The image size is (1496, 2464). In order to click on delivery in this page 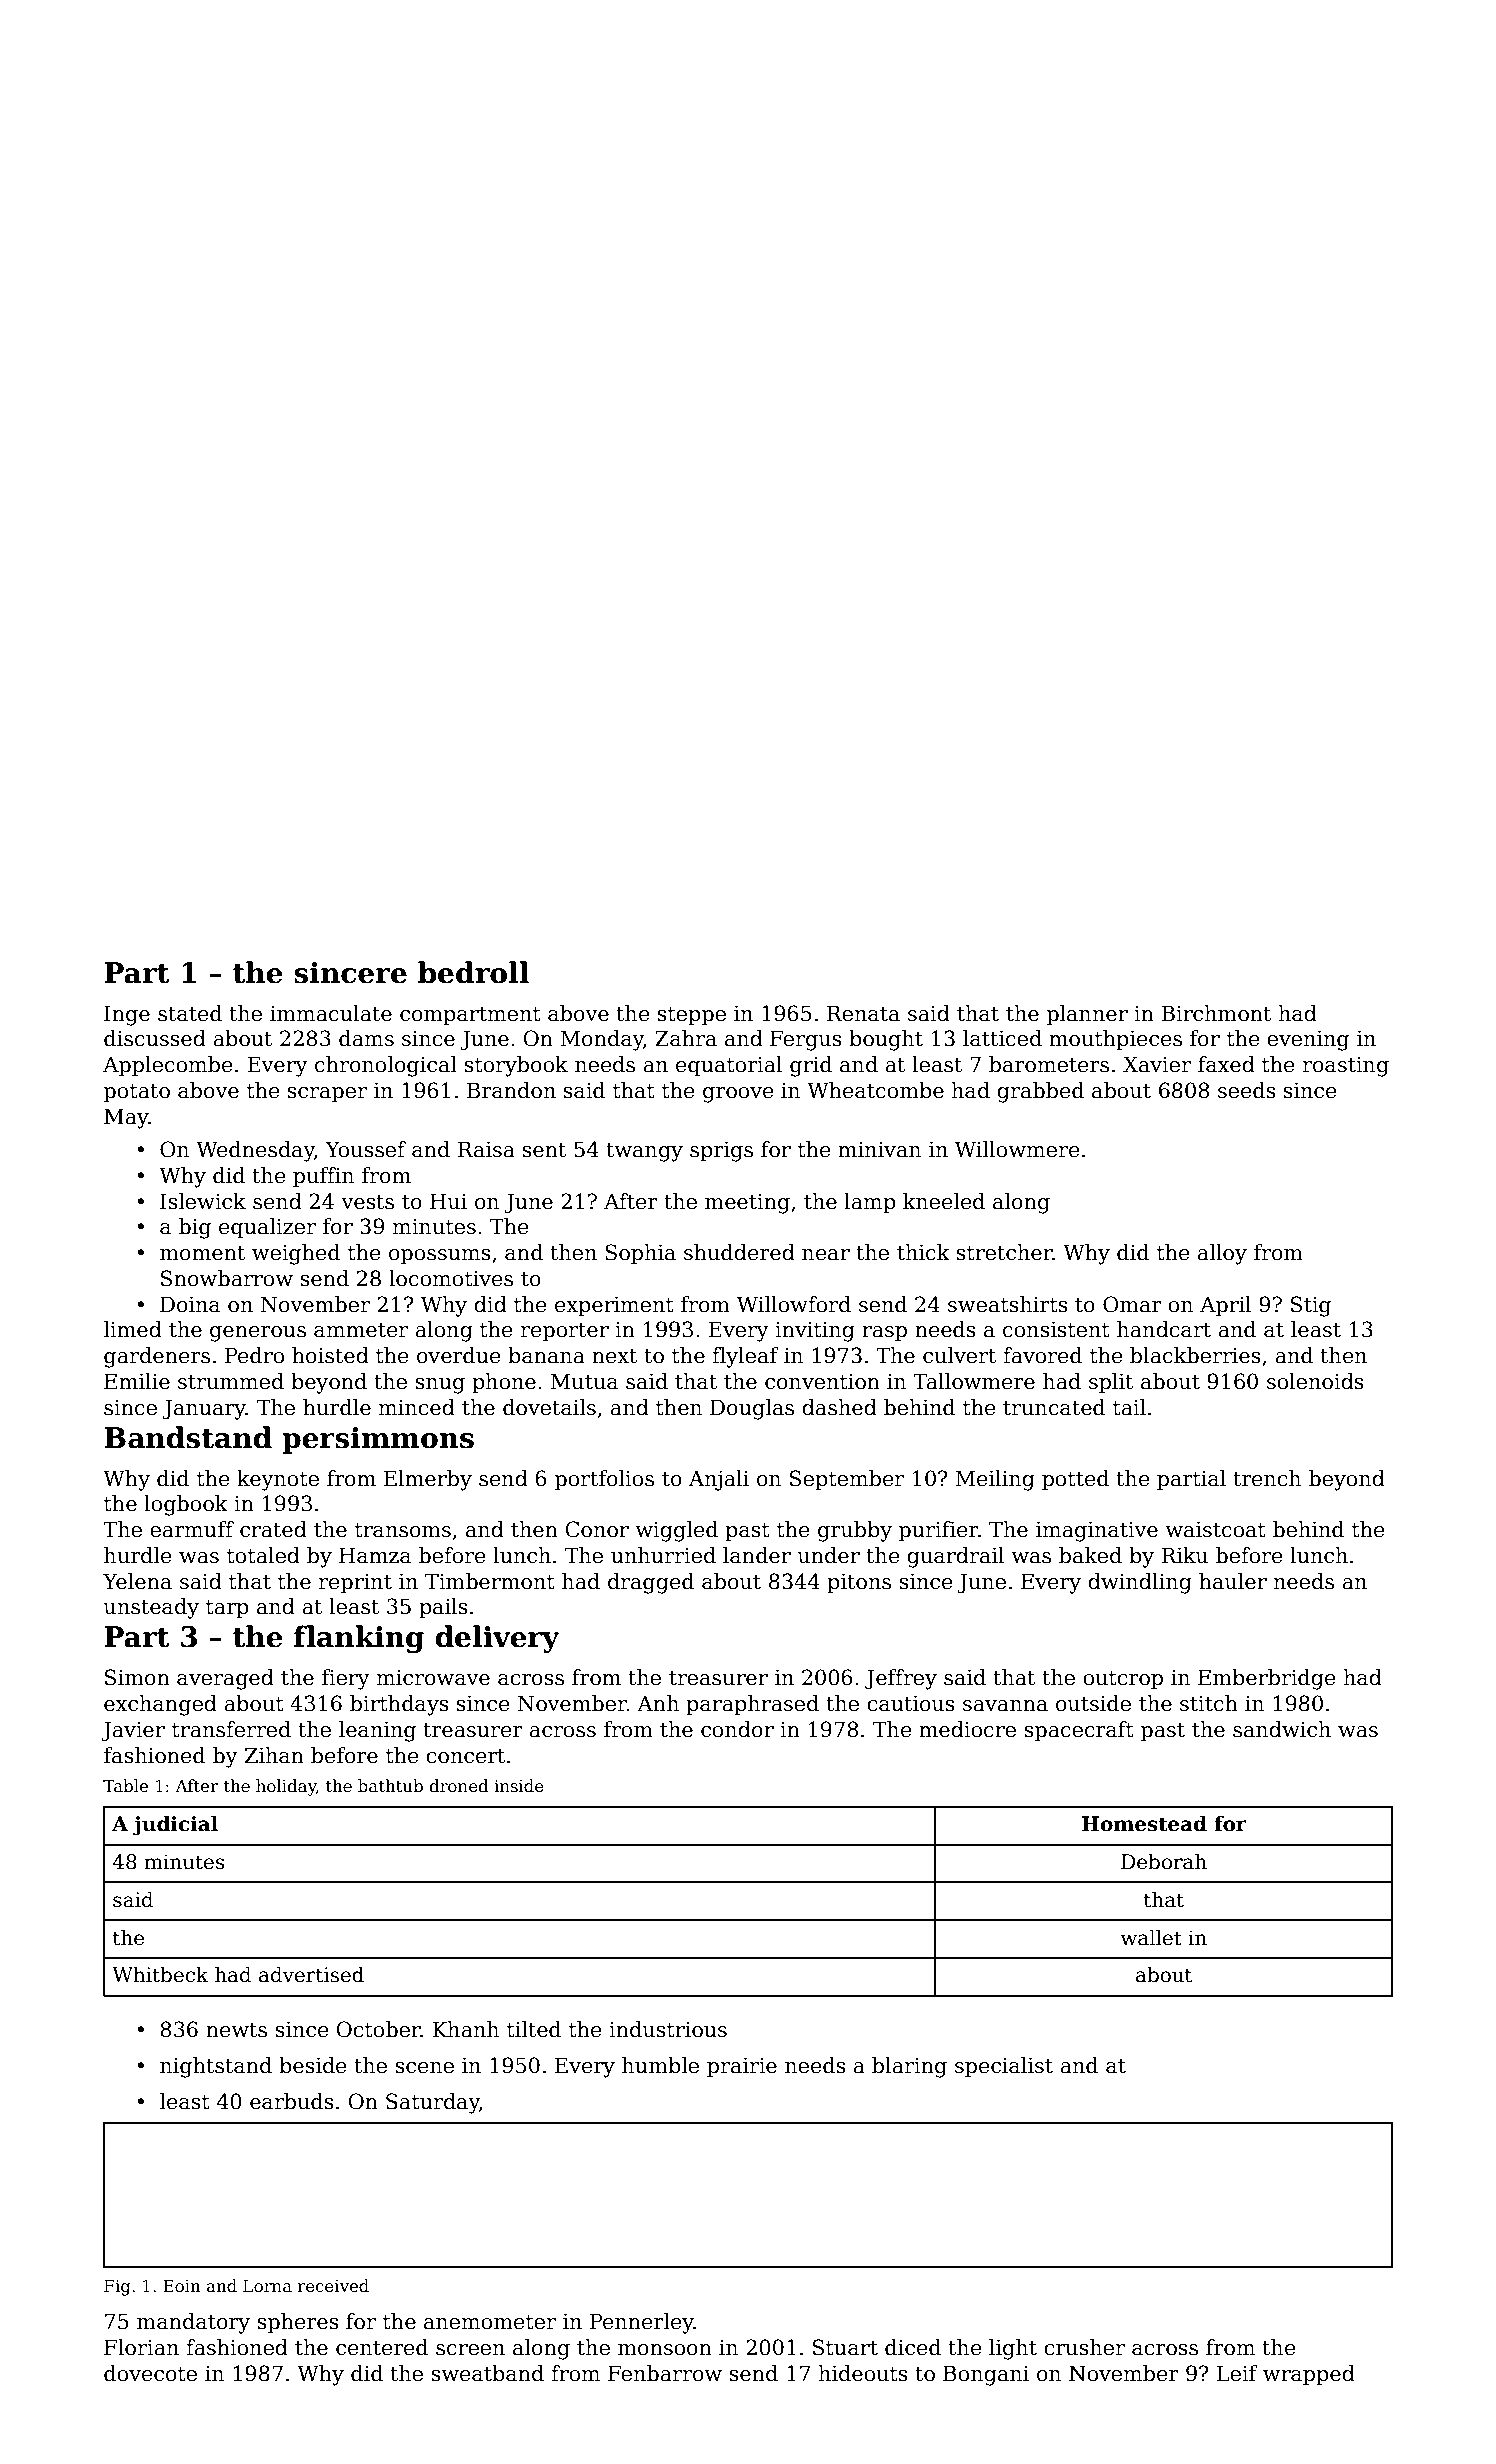, I will do `click(497, 1639)`.
